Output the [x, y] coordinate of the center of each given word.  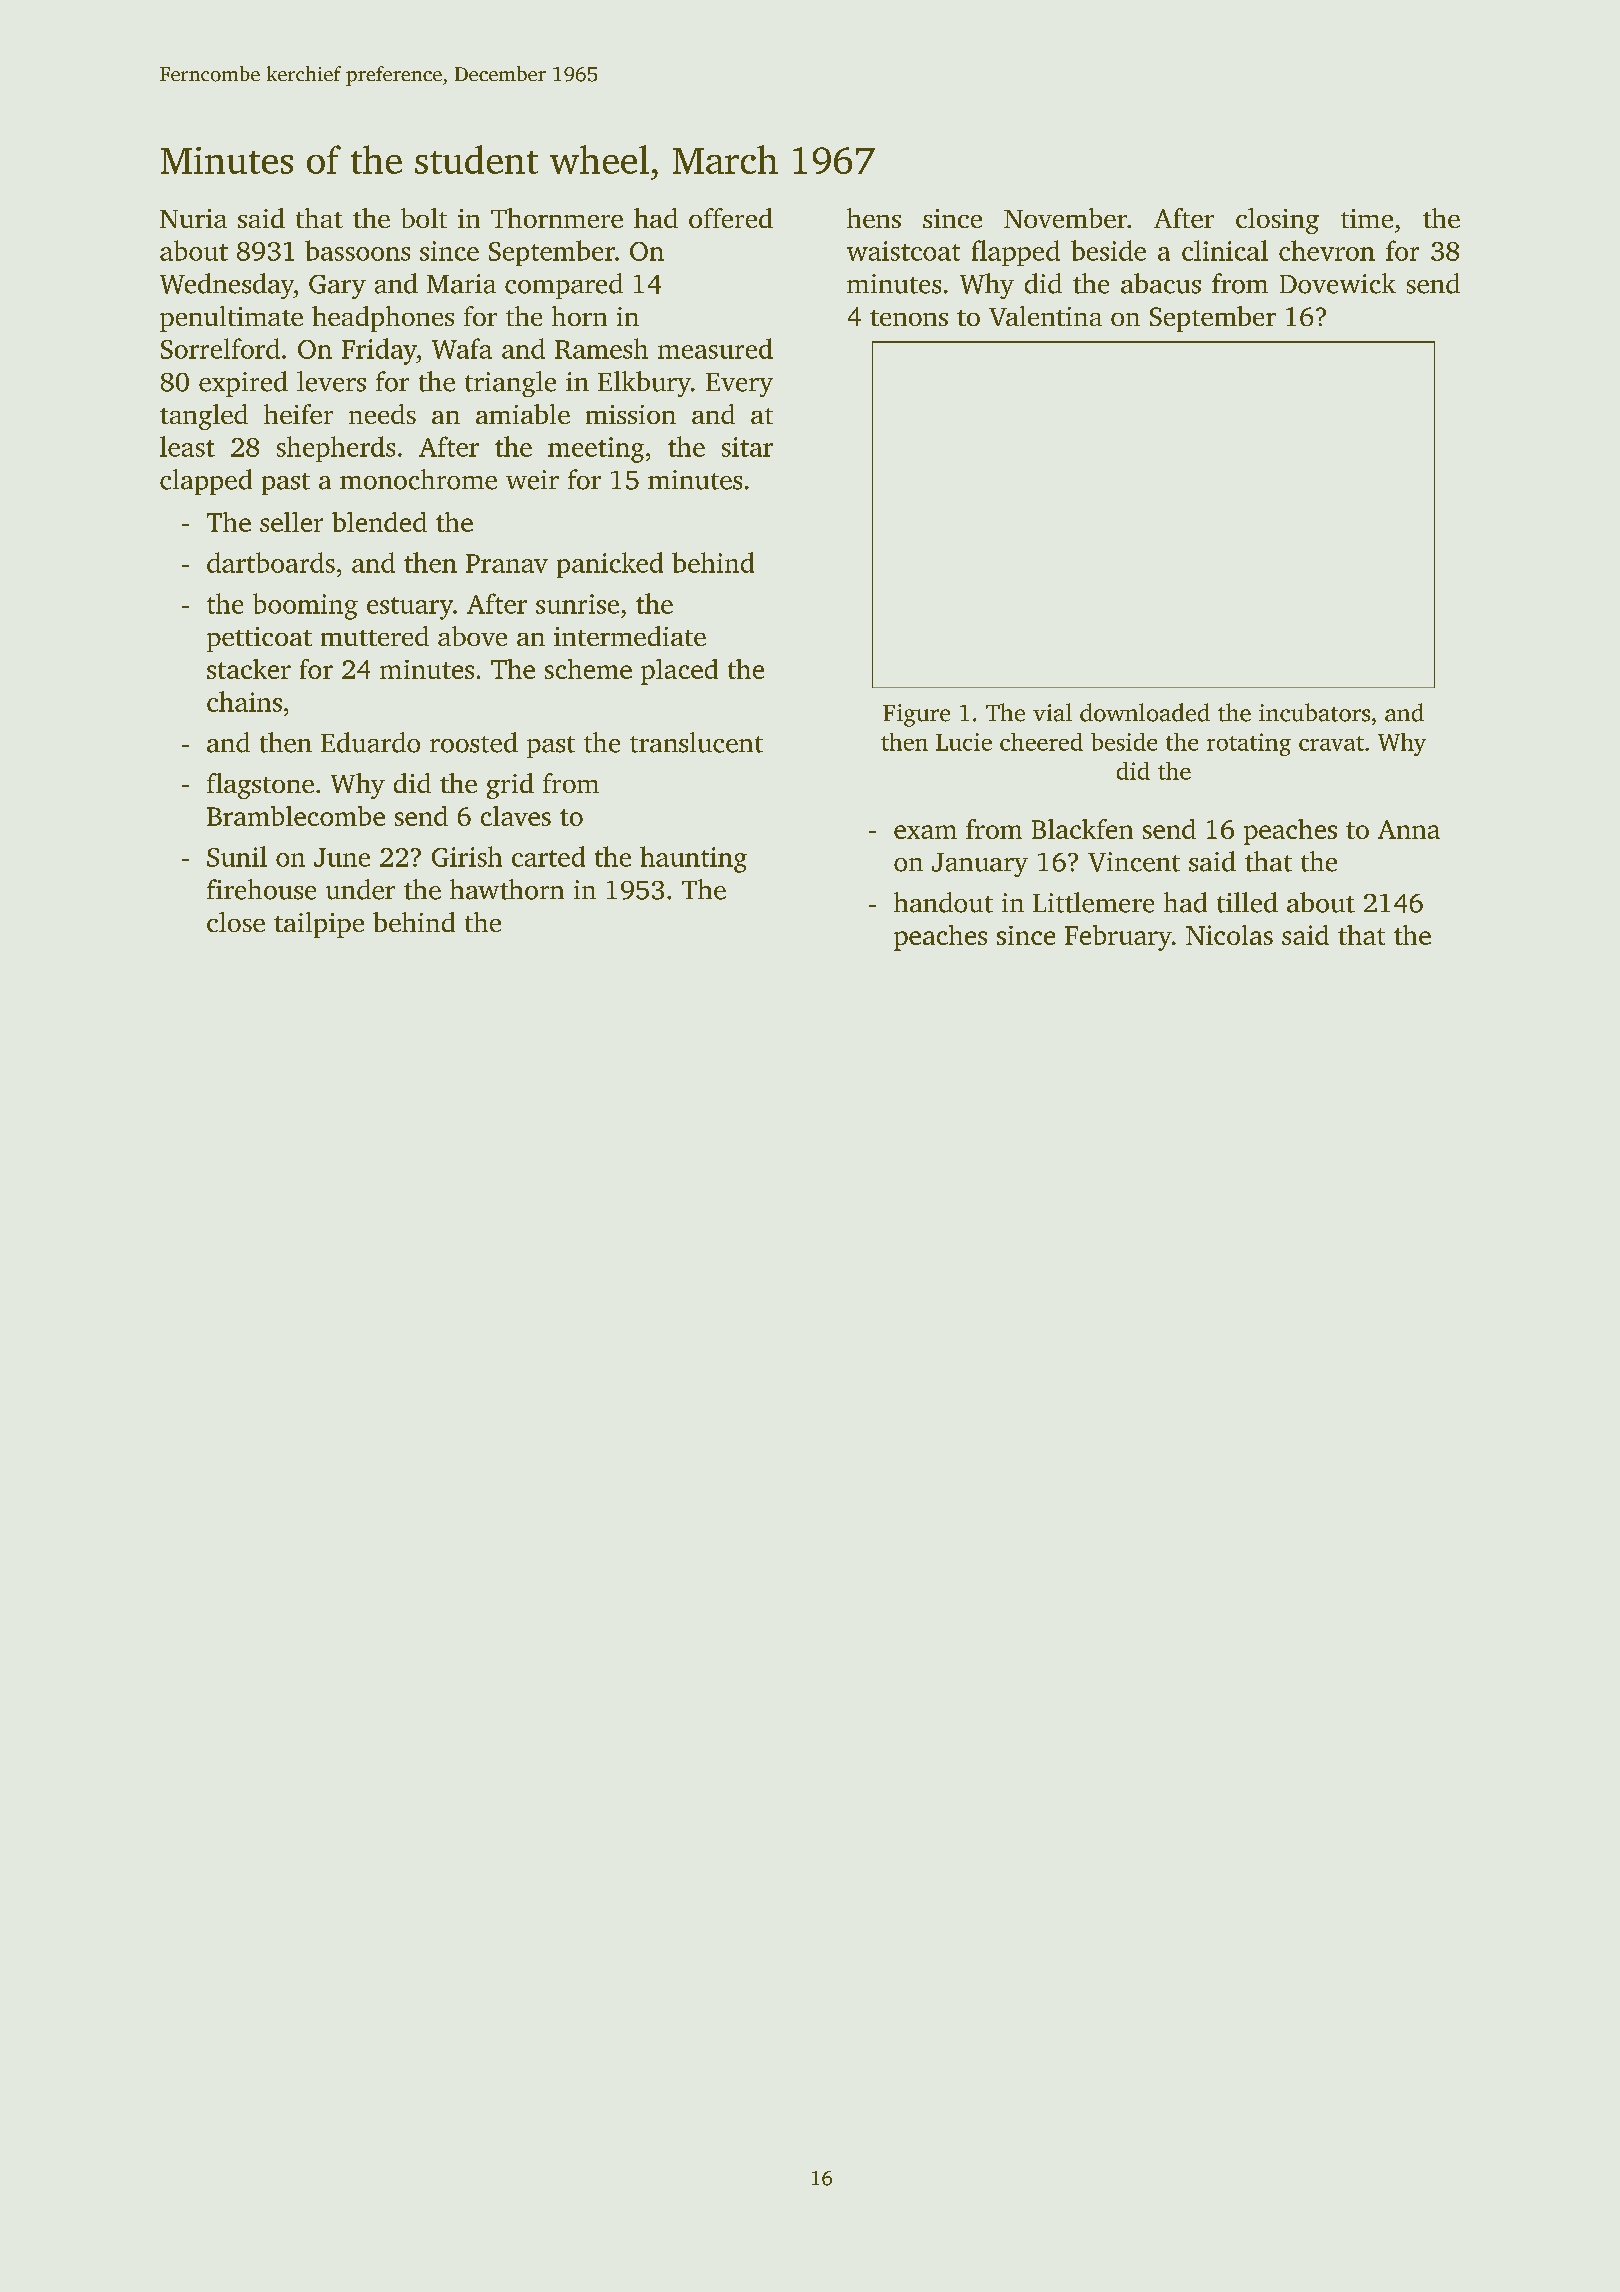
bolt [424, 218]
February [1118, 938]
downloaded [1145, 712]
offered [731, 218]
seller [291, 522]
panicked [610, 565]
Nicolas [1229, 935]
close [236, 922]
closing [1277, 221]
